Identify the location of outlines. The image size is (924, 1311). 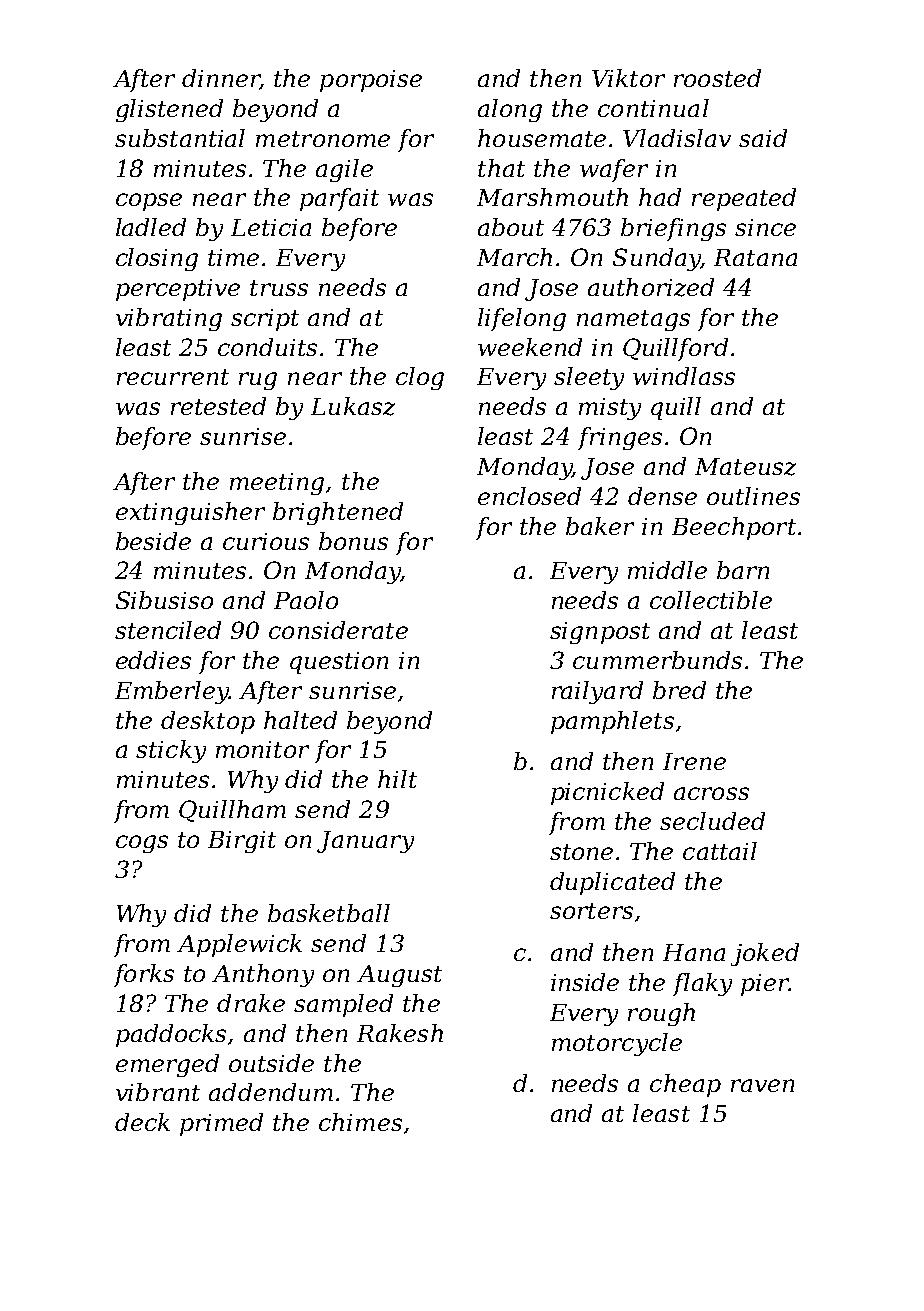
(753, 496).
